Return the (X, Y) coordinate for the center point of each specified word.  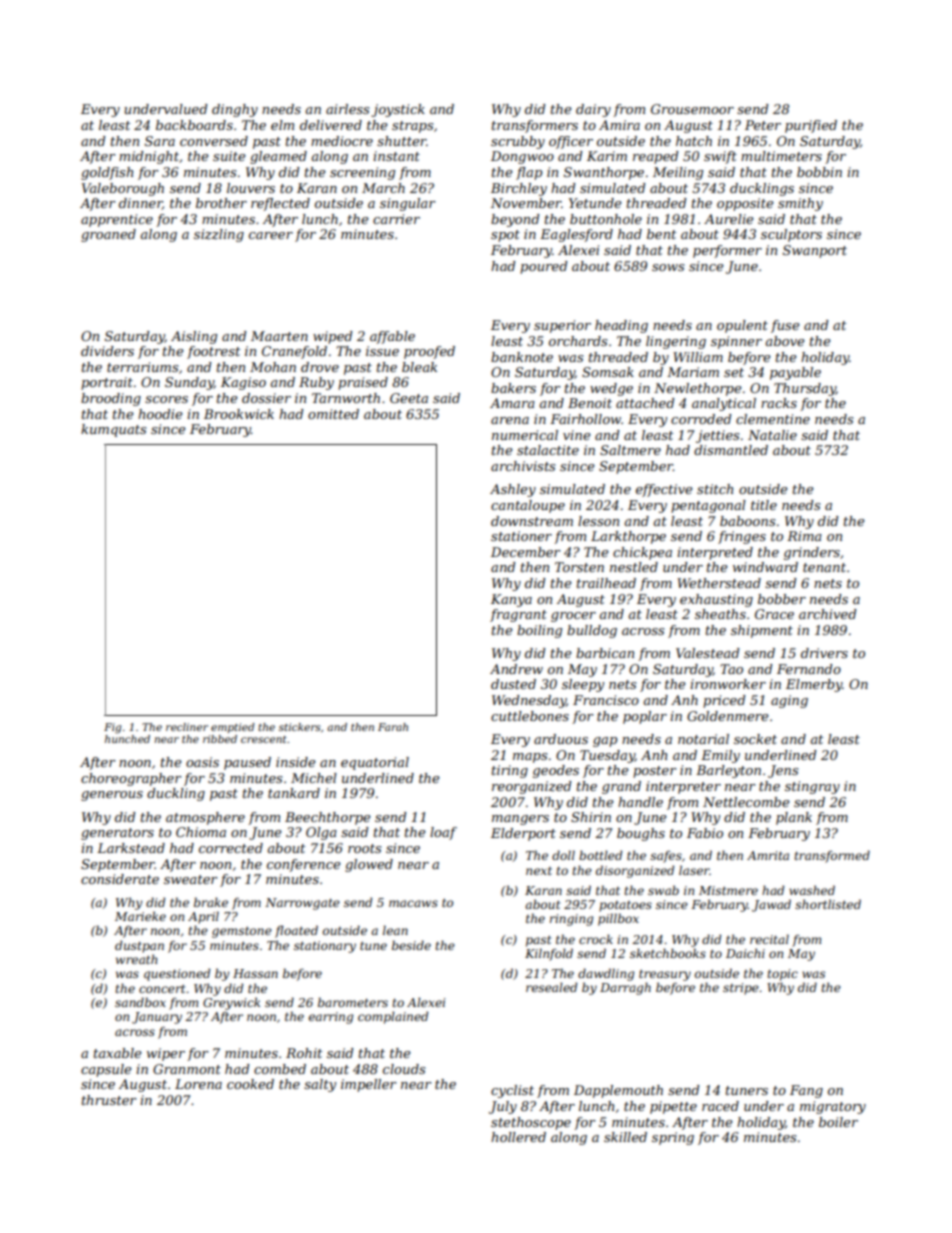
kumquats (113, 430)
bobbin (819, 172)
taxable (118, 1053)
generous (112, 796)
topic (782, 975)
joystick (398, 110)
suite (229, 156)
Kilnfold (549, 954)
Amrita (768, 855)
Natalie (772, 435)
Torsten (579, 567)
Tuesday (607, 756)
